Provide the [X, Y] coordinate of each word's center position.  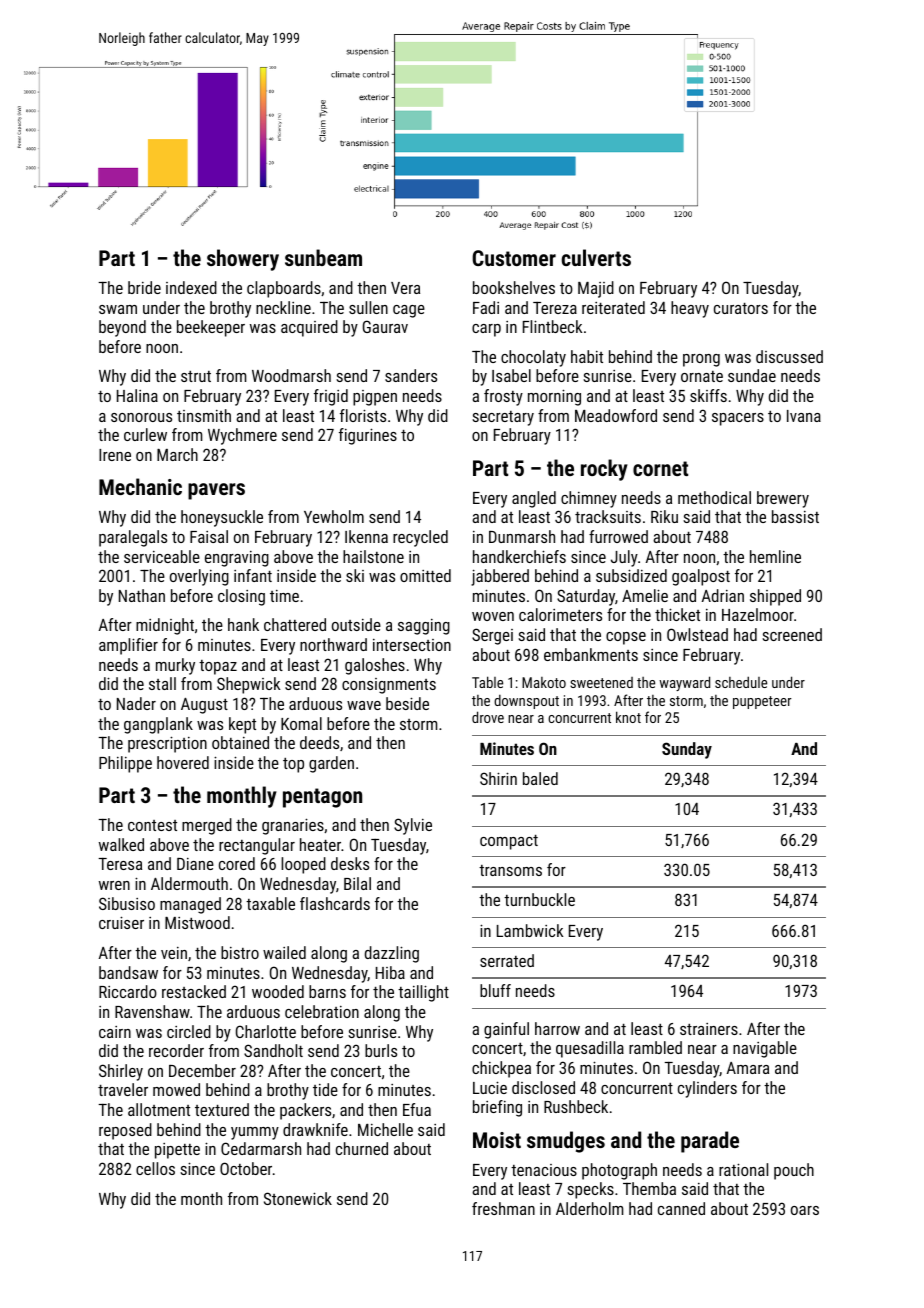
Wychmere [242, 436]
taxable [270, 903]
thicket [677, 614]
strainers [709, 1029]
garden [331, 764]
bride [144, 287]
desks [350, 863]
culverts [596, 257]
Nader [136, 703]
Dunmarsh [522, 536]
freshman [503, 1208]
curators [741, 308]
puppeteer [762, 702]
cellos [155, 1168]
